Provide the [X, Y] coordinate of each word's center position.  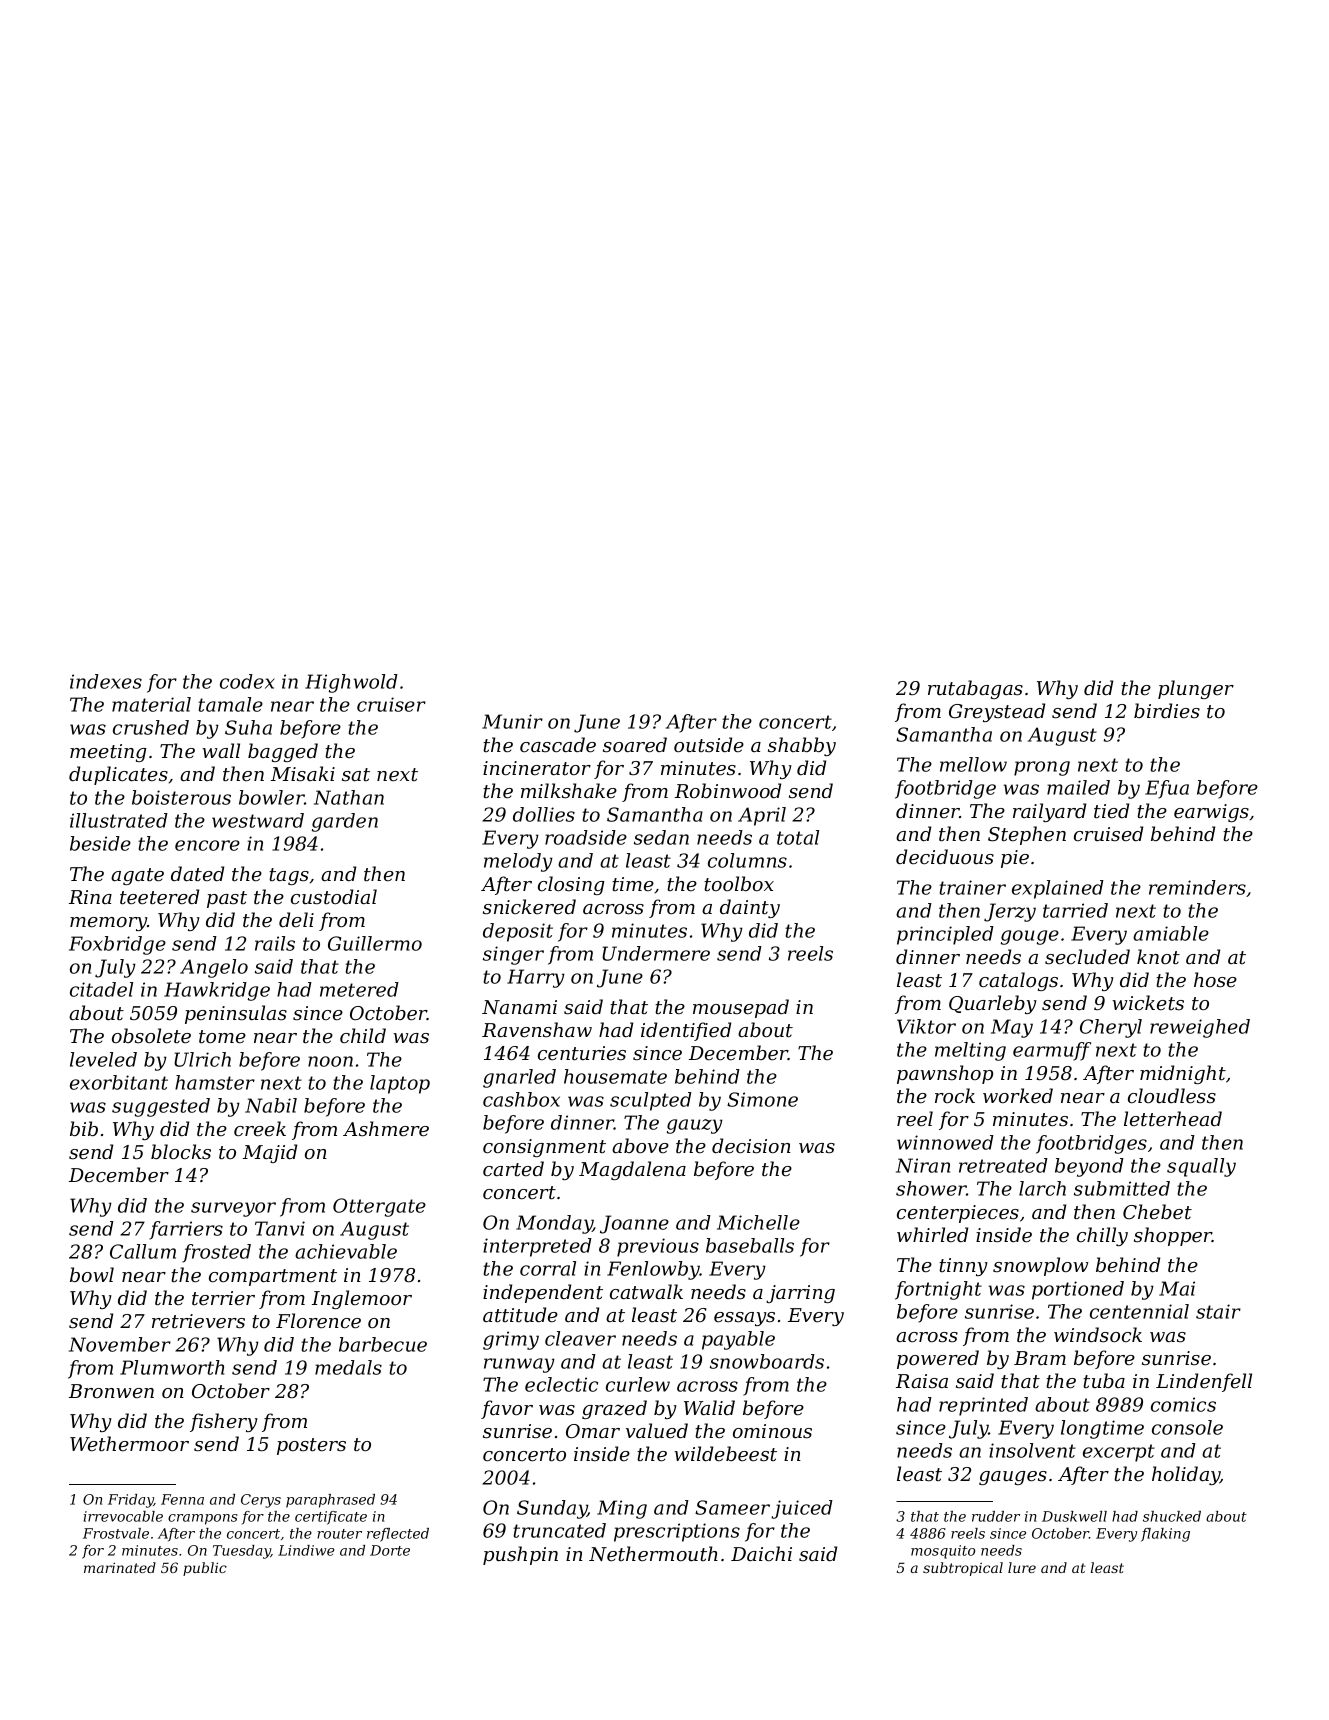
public [205, 1569]
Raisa [922, 1381]
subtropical [963, 1569]
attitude [520, 1315]
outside [709, 745]
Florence [318, 1320]
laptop [400, 1084]
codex [247, 681]
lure [1022, 1567]
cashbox [521, 1099]
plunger [1196, 689]
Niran [923, 1165]
